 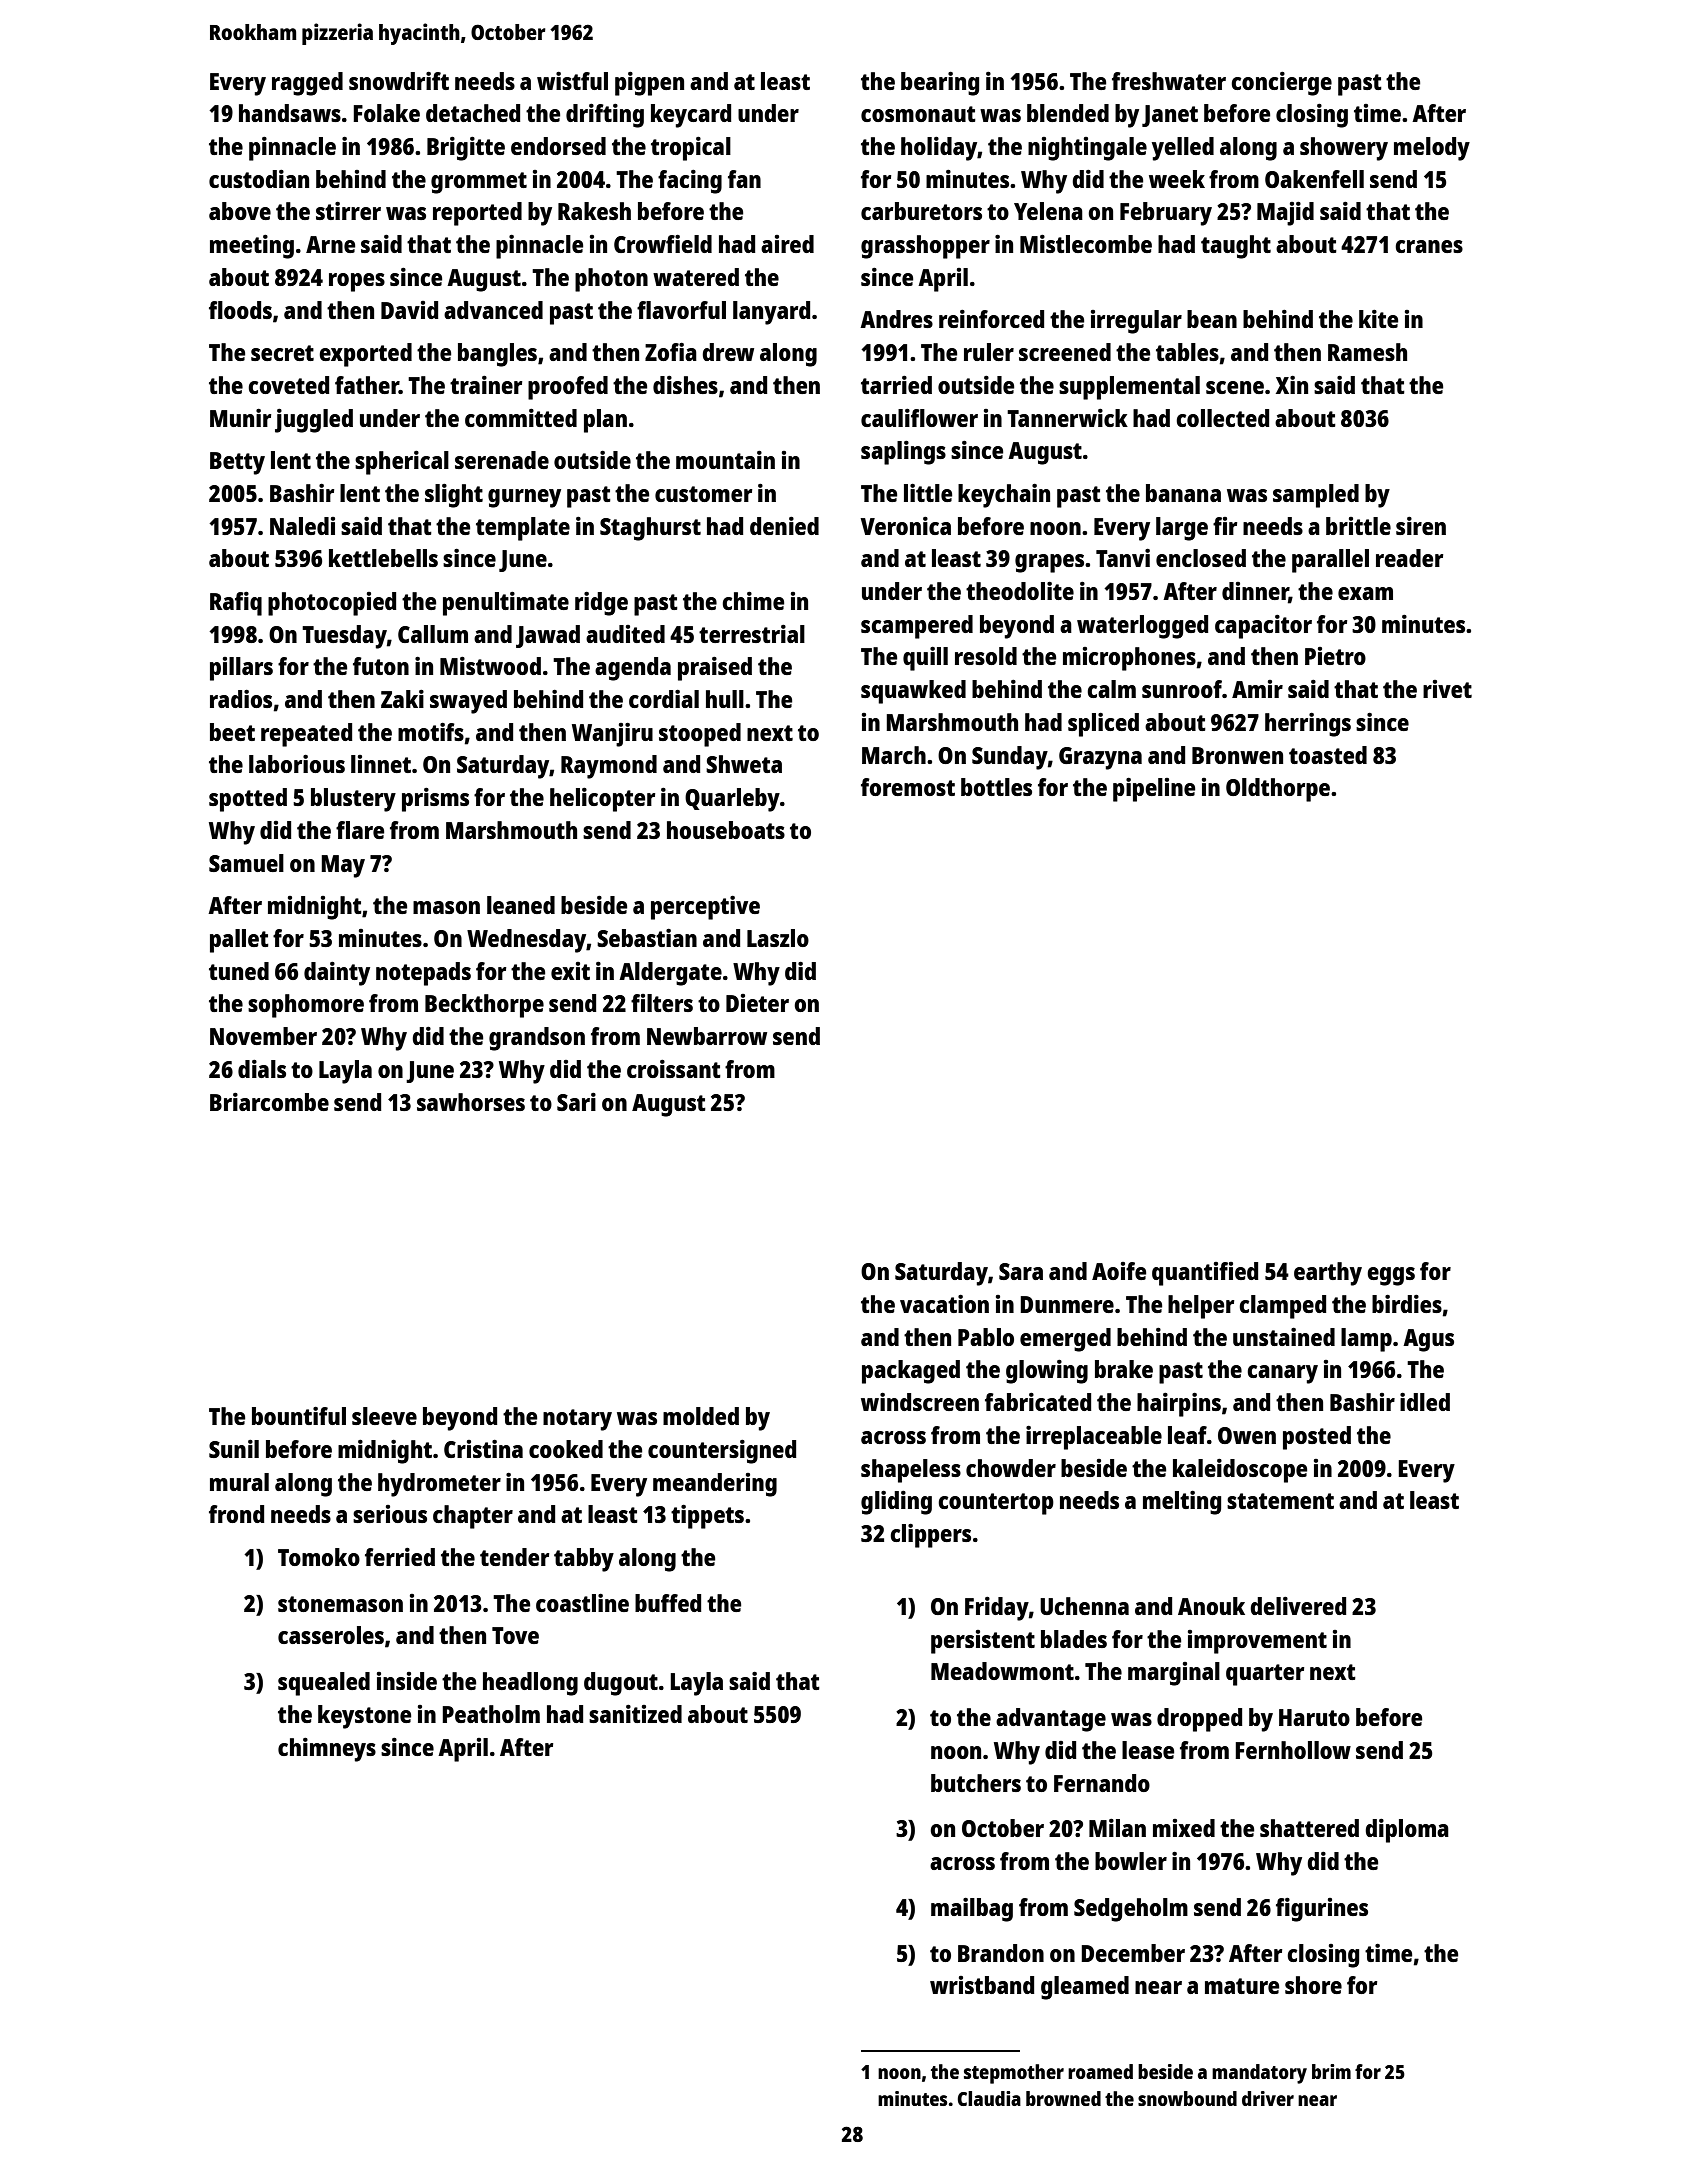 I want to click on butchers, so click(x=976, y=1783).
